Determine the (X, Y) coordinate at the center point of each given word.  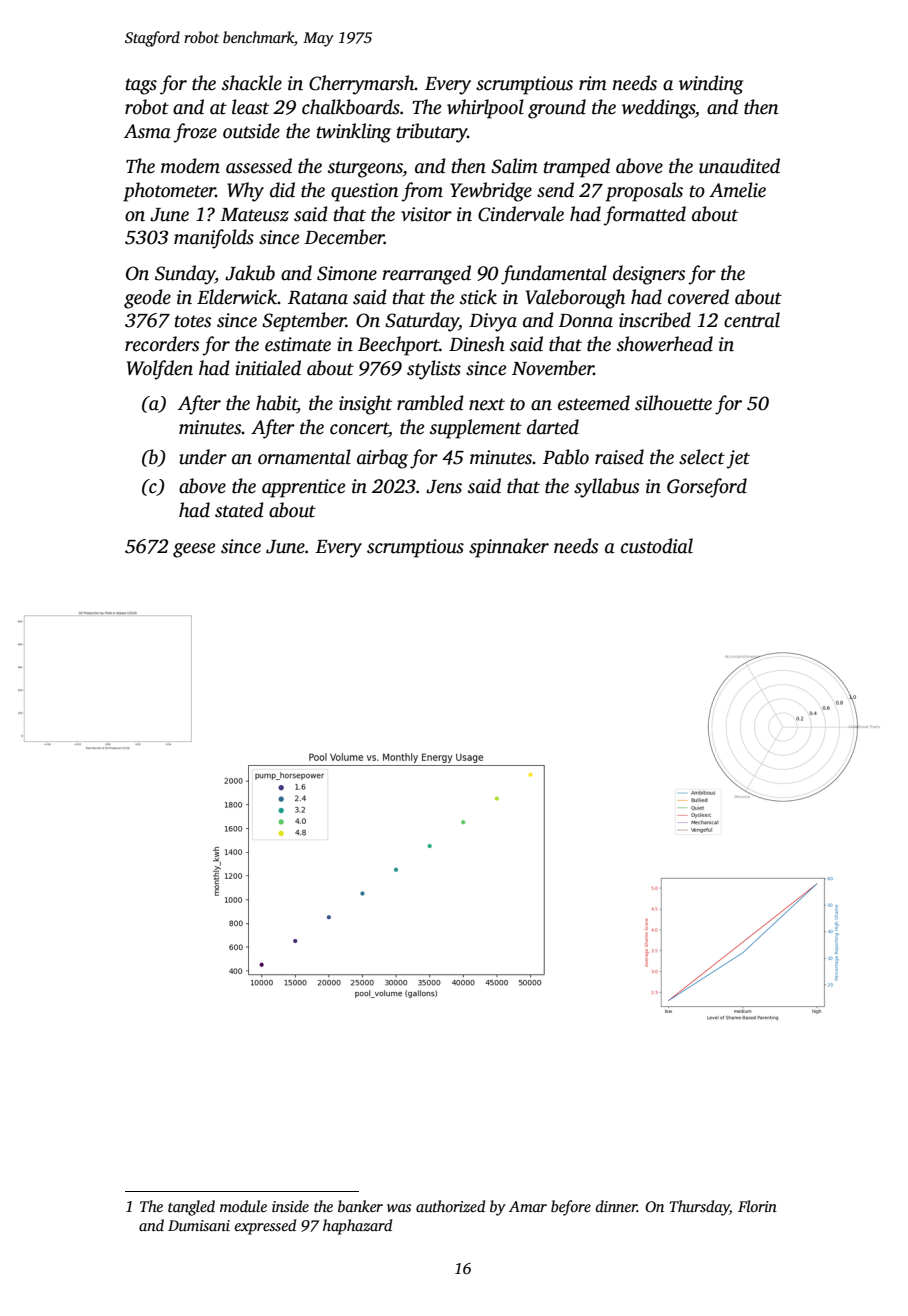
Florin (757, 1206)
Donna (585, 321)
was (399, 1208)
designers (649, 275)
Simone (347, 273)
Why (245, 192)
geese (194, 550)
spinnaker (509, 548)
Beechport (398, 346)
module (243, 1206)
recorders (162, 344)
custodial (657, 546)
